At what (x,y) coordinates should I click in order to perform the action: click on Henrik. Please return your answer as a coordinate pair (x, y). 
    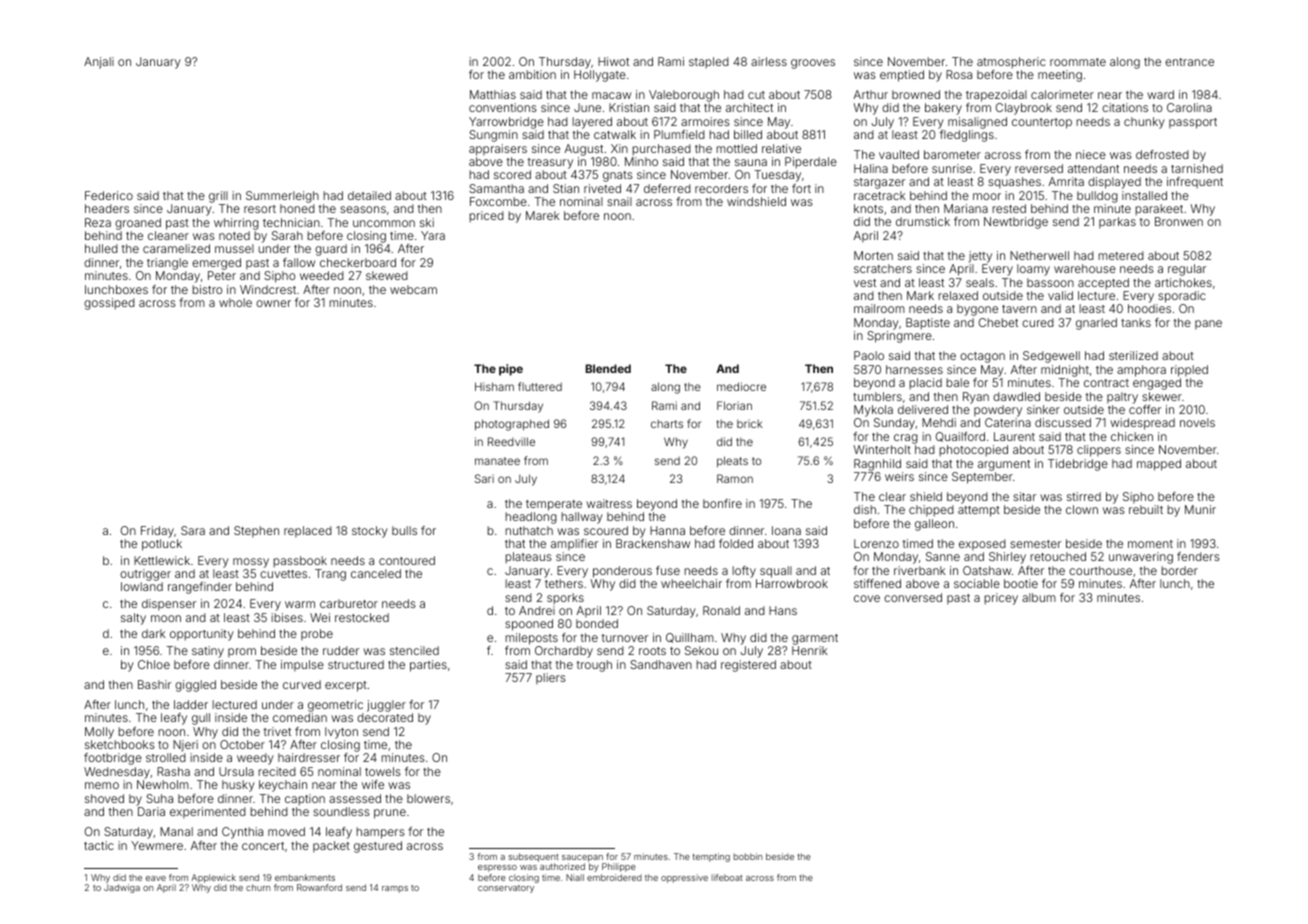
    Looking at the image, I should click on (810, 650).
